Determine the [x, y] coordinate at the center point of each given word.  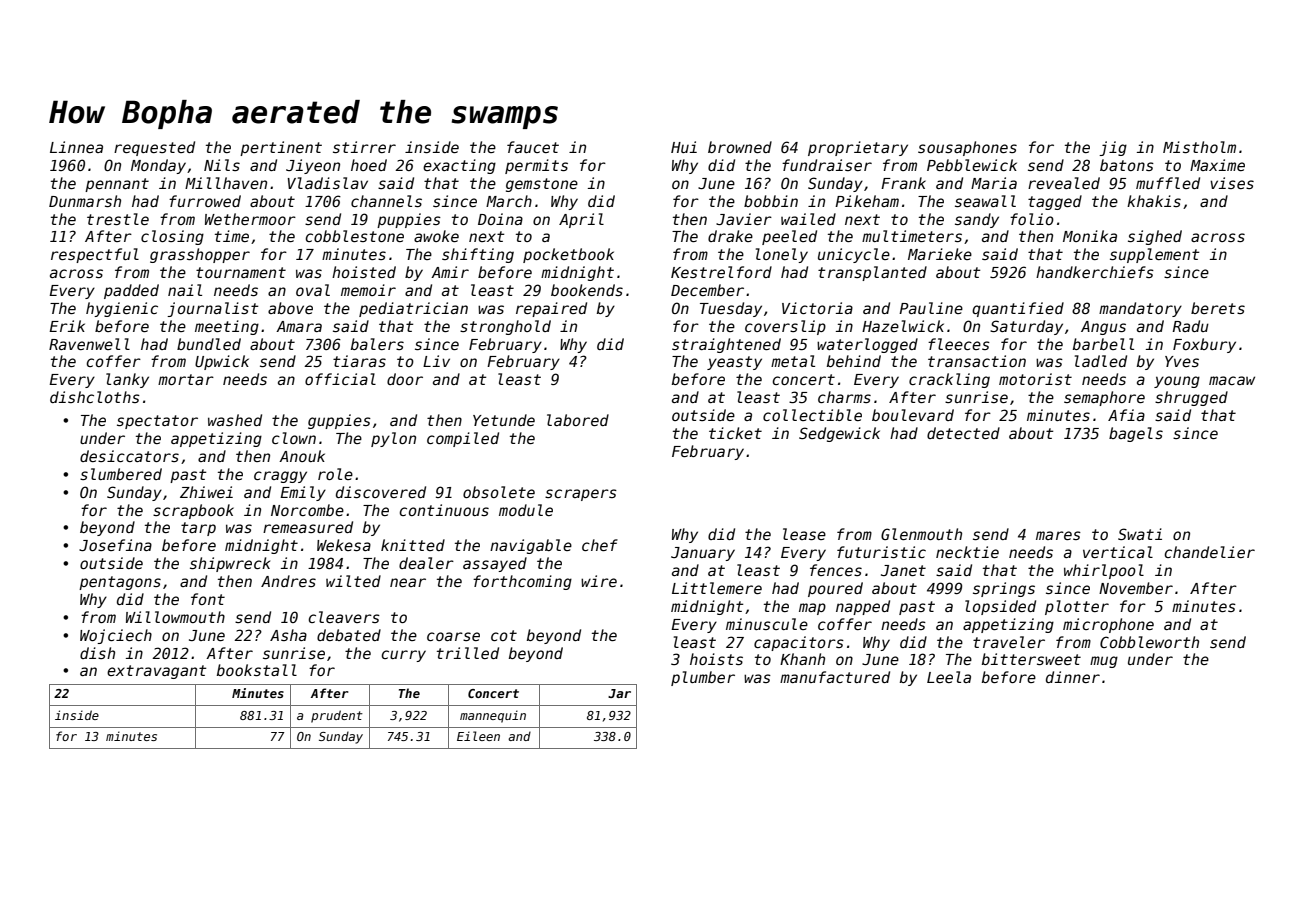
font [208, 599]
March [509, 201]
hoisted [364, 272]
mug [1104, 662]
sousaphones [967, 148]
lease [804, 534]
